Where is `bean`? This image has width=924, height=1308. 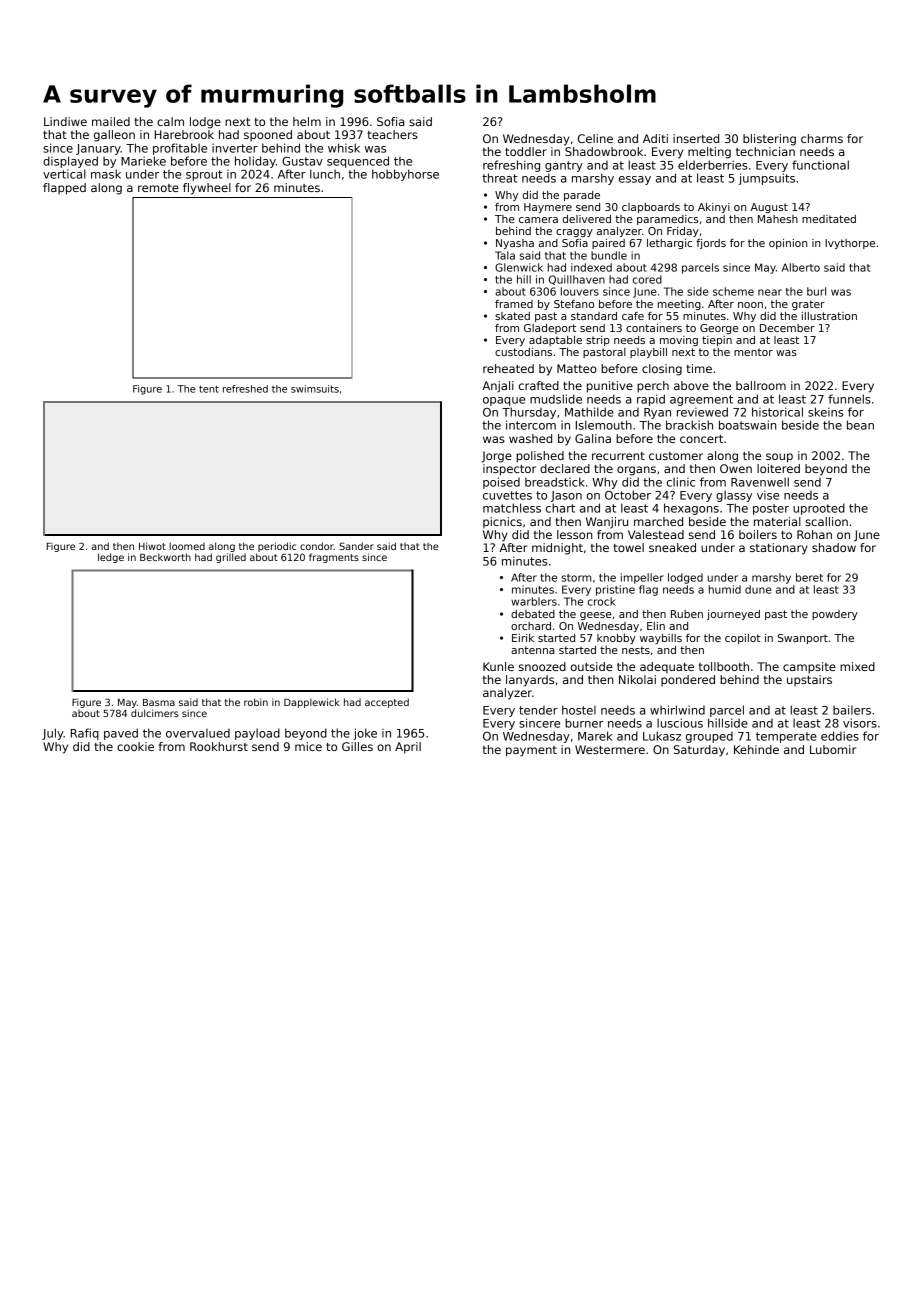
bean is located at coordinates (860, 425).
